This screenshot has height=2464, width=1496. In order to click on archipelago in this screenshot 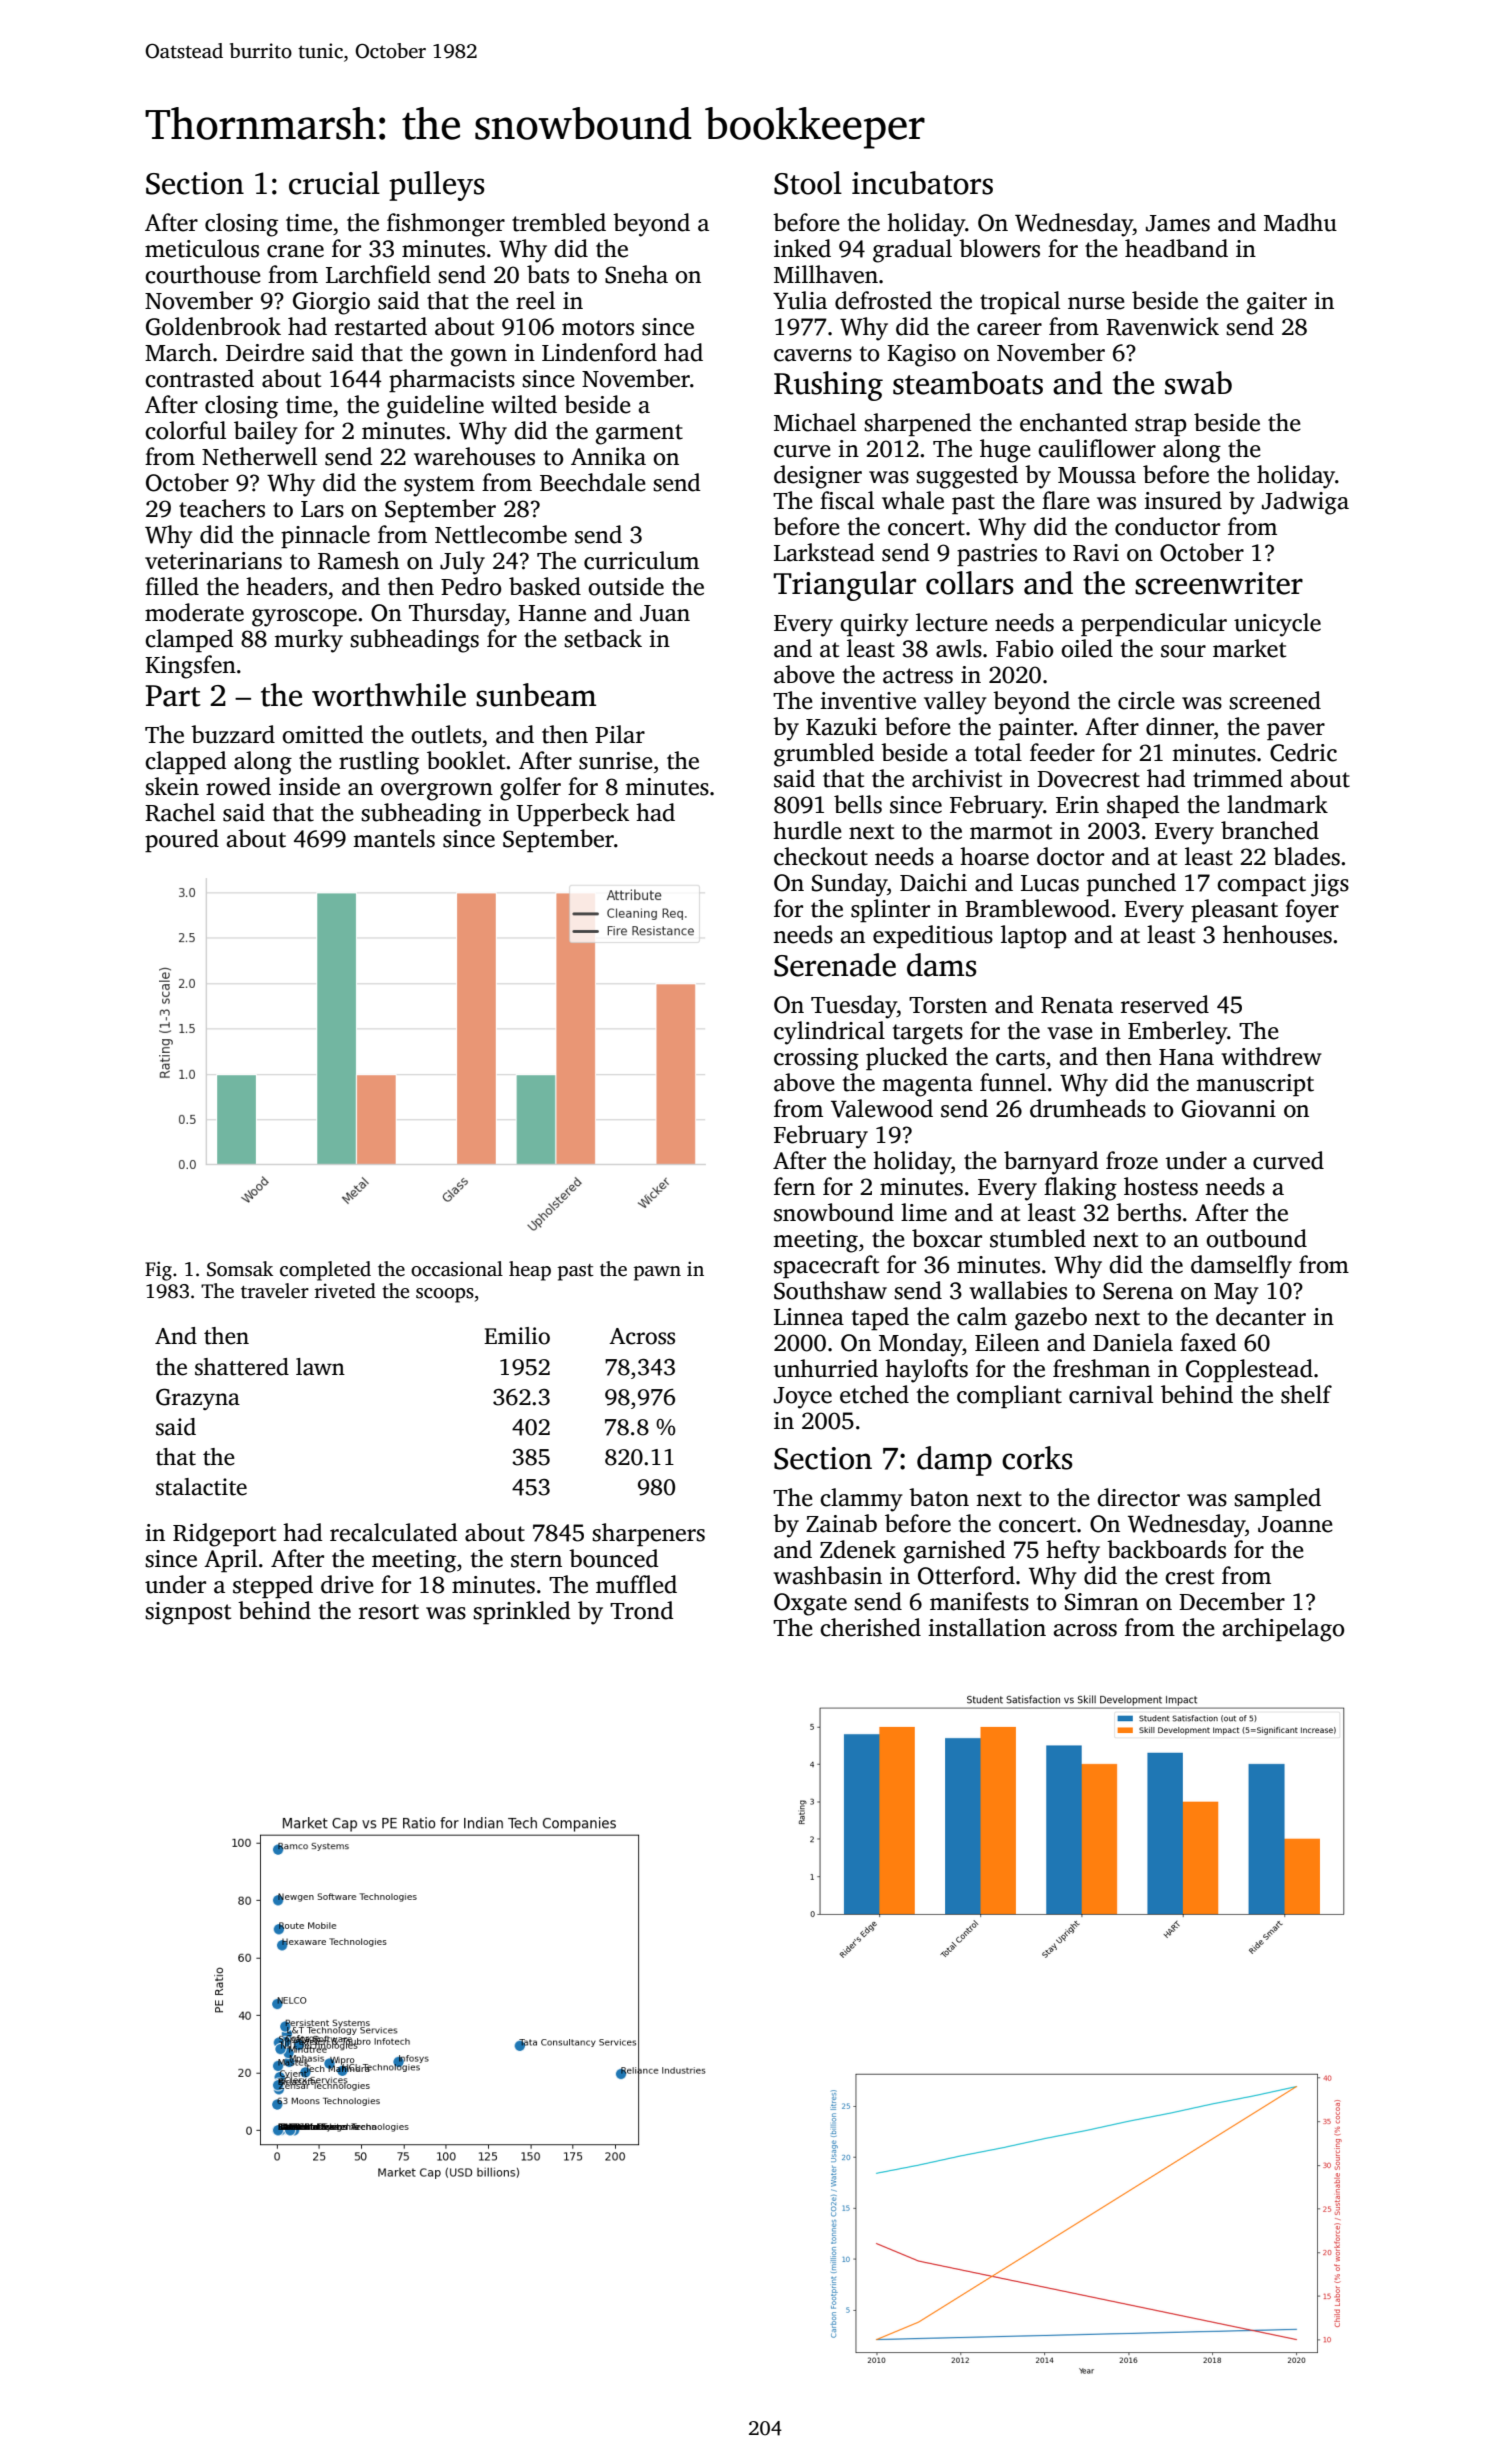, I will do `click(1283, 1630)`.
